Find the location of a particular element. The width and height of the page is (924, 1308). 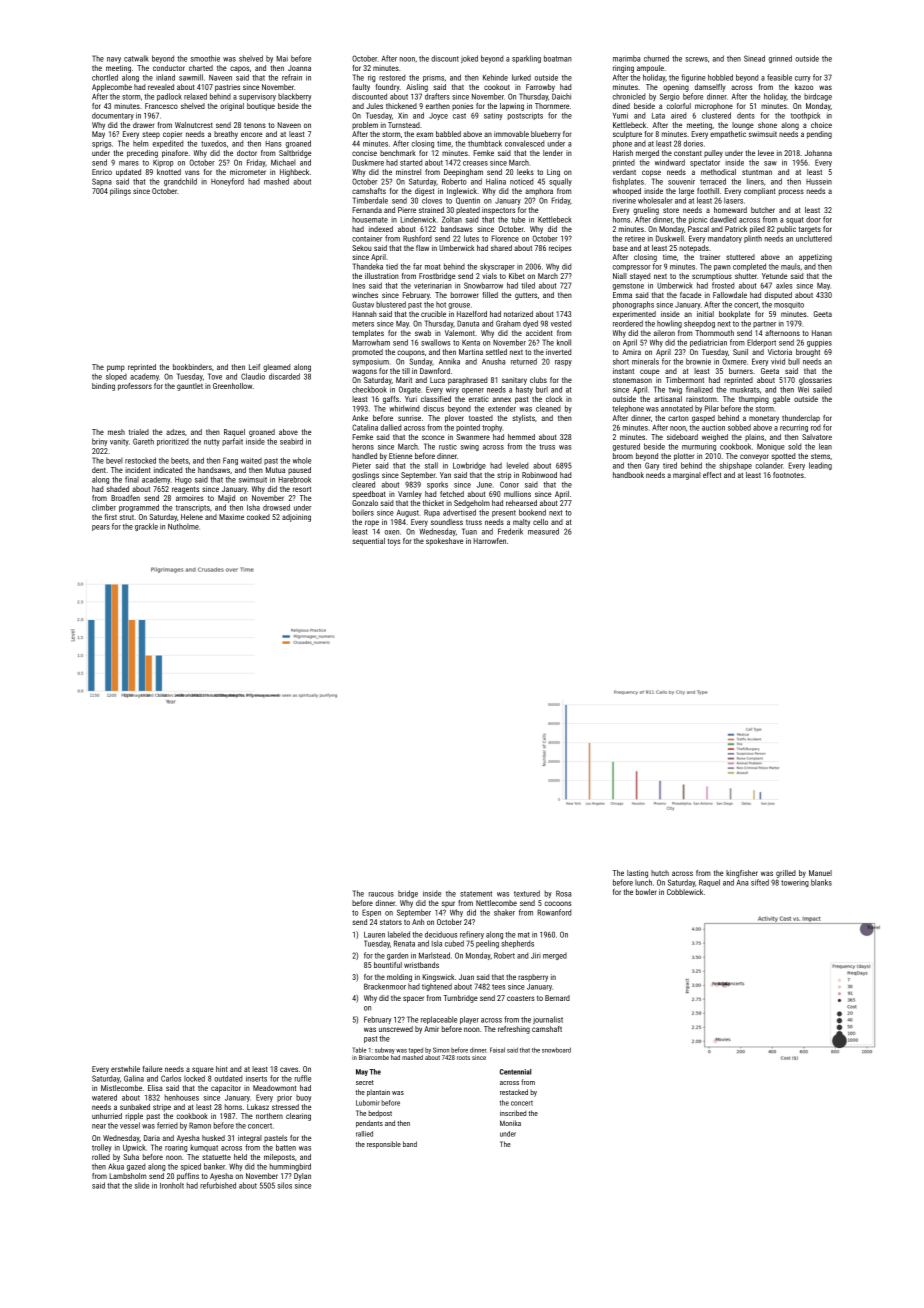

Claudio is located at coordinates (253, 376).
